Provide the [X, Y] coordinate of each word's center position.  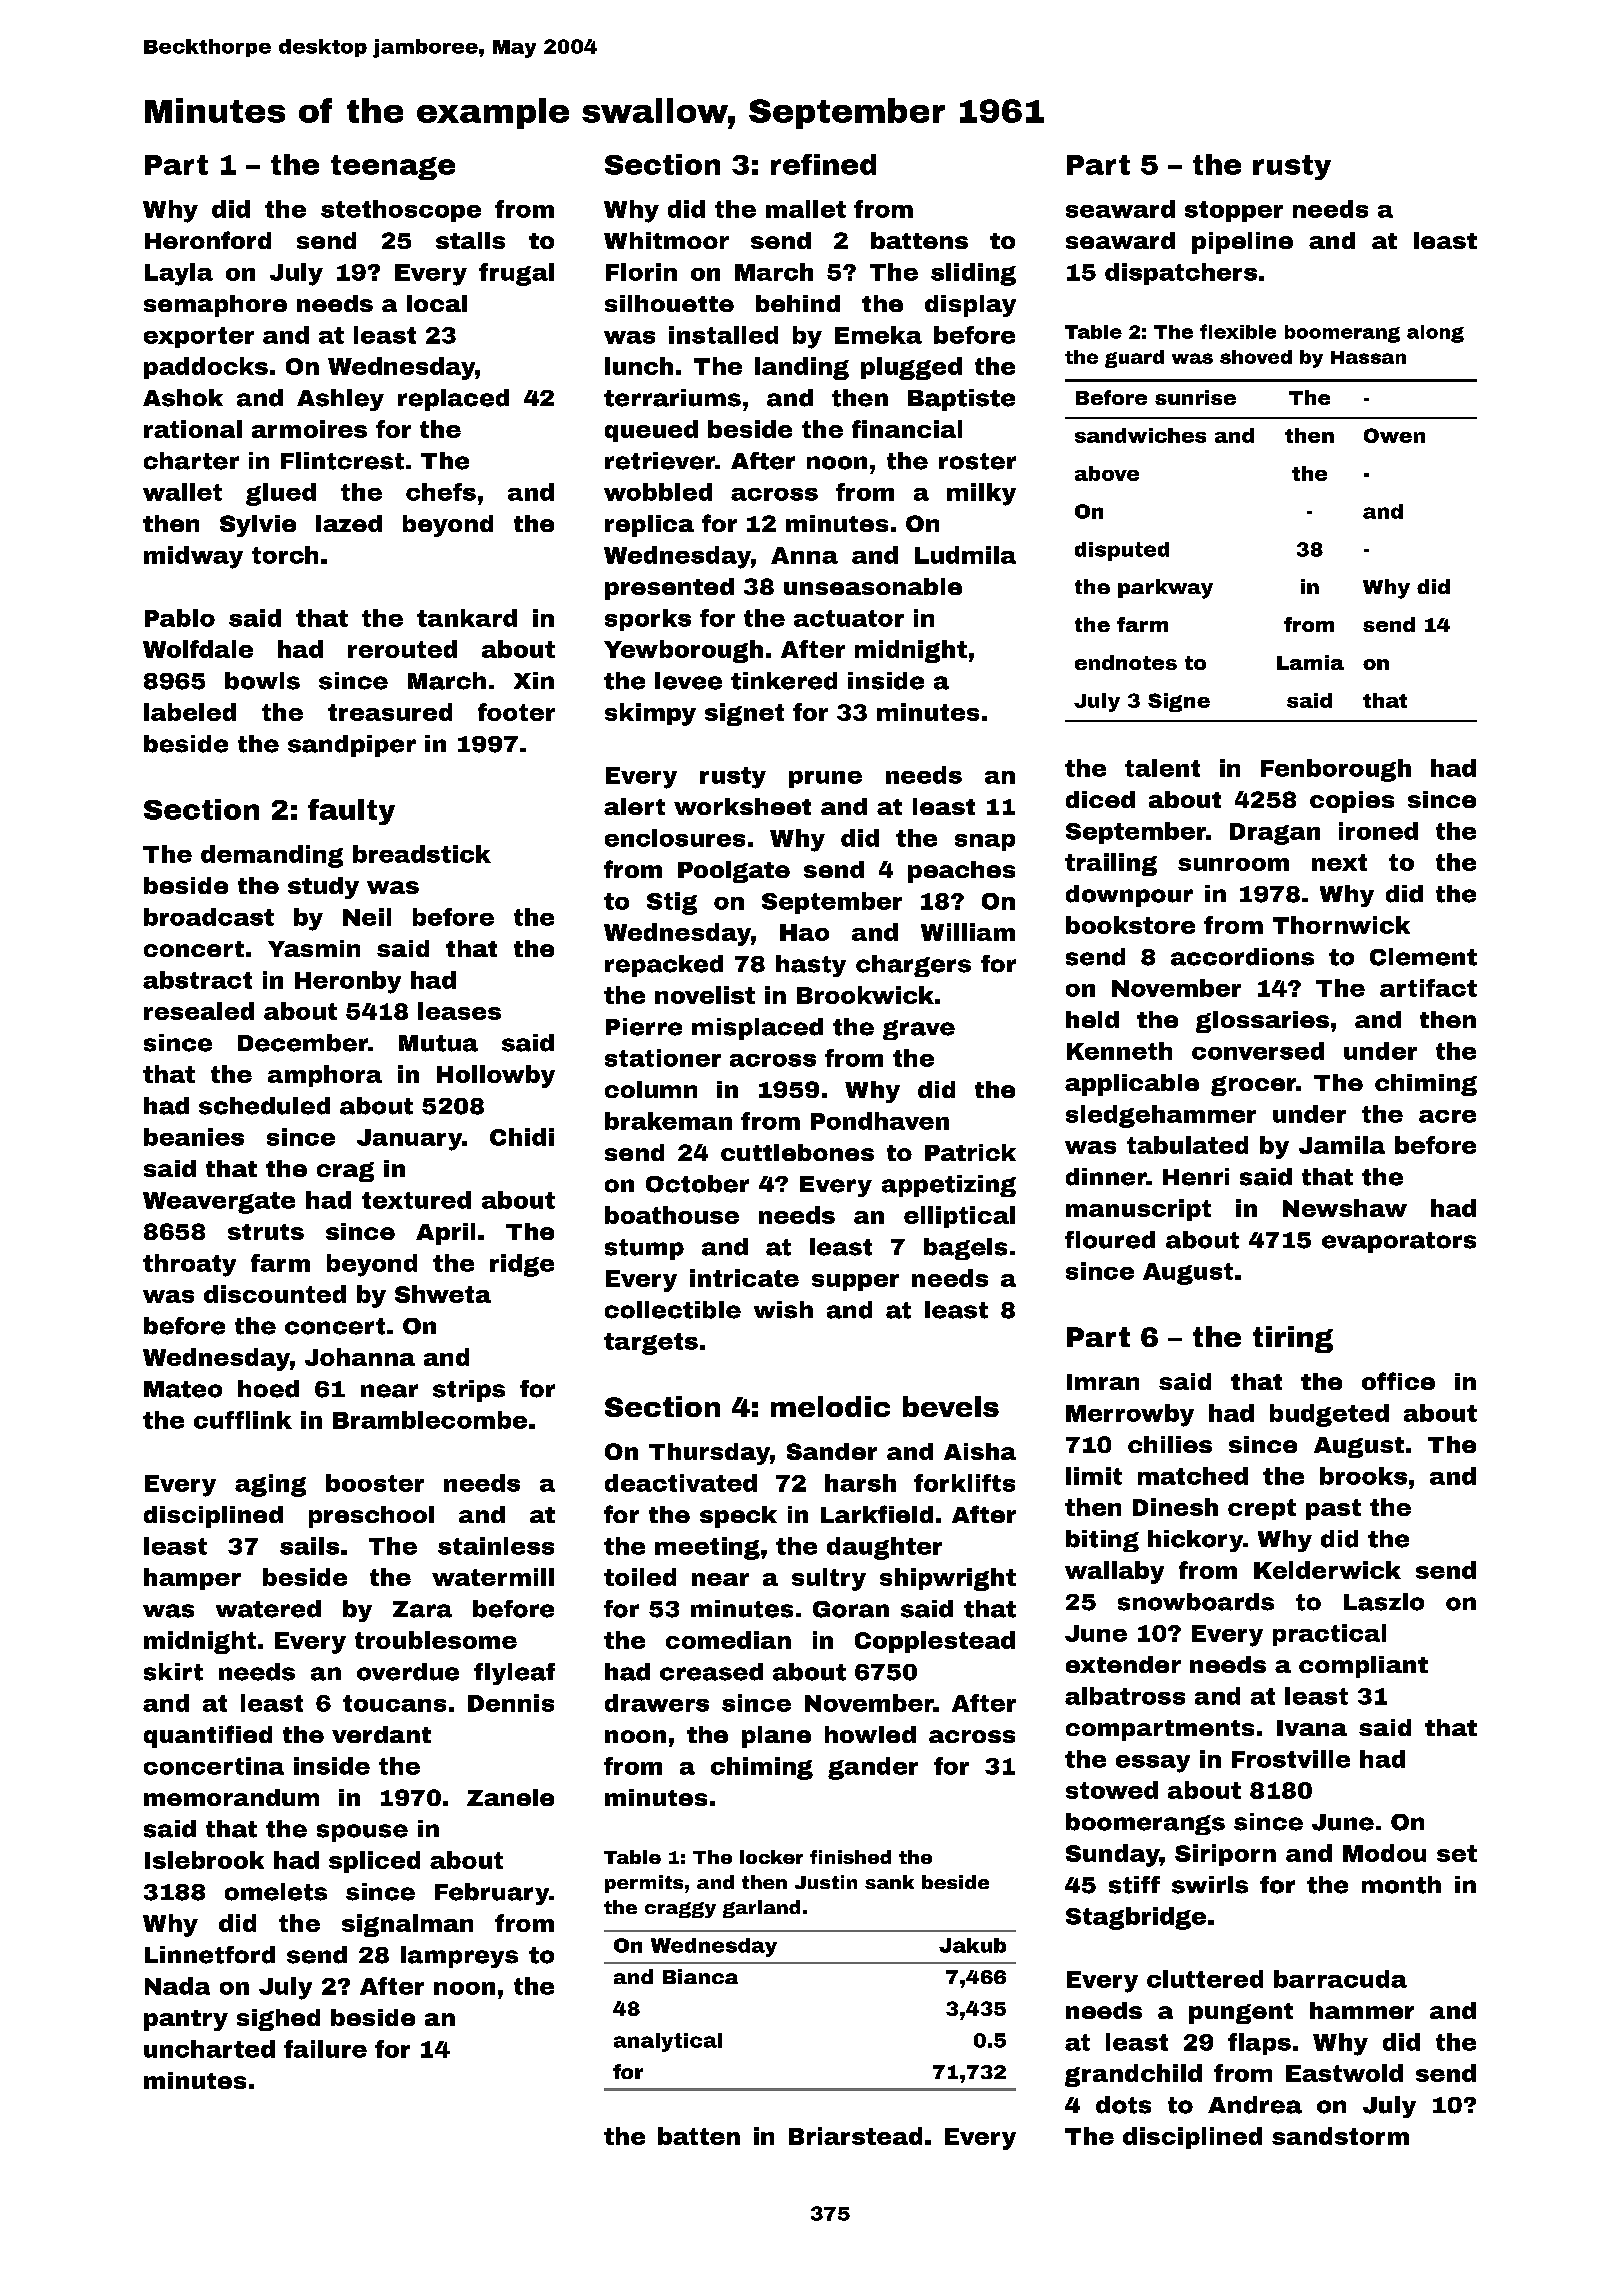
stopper [1234, 211]
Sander [832, 1451]
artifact [1428, 988]
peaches [961, 872]
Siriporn [1225, 1855]
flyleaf [514, 1674]
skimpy [650, 714]
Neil [367, 917]
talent [1162, 768]
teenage [393, 167]
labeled [190, 712]
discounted [275, 1294]
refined [823, 164]
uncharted [209, 2049]
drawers [657, 1703]
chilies [1170, 1444]
